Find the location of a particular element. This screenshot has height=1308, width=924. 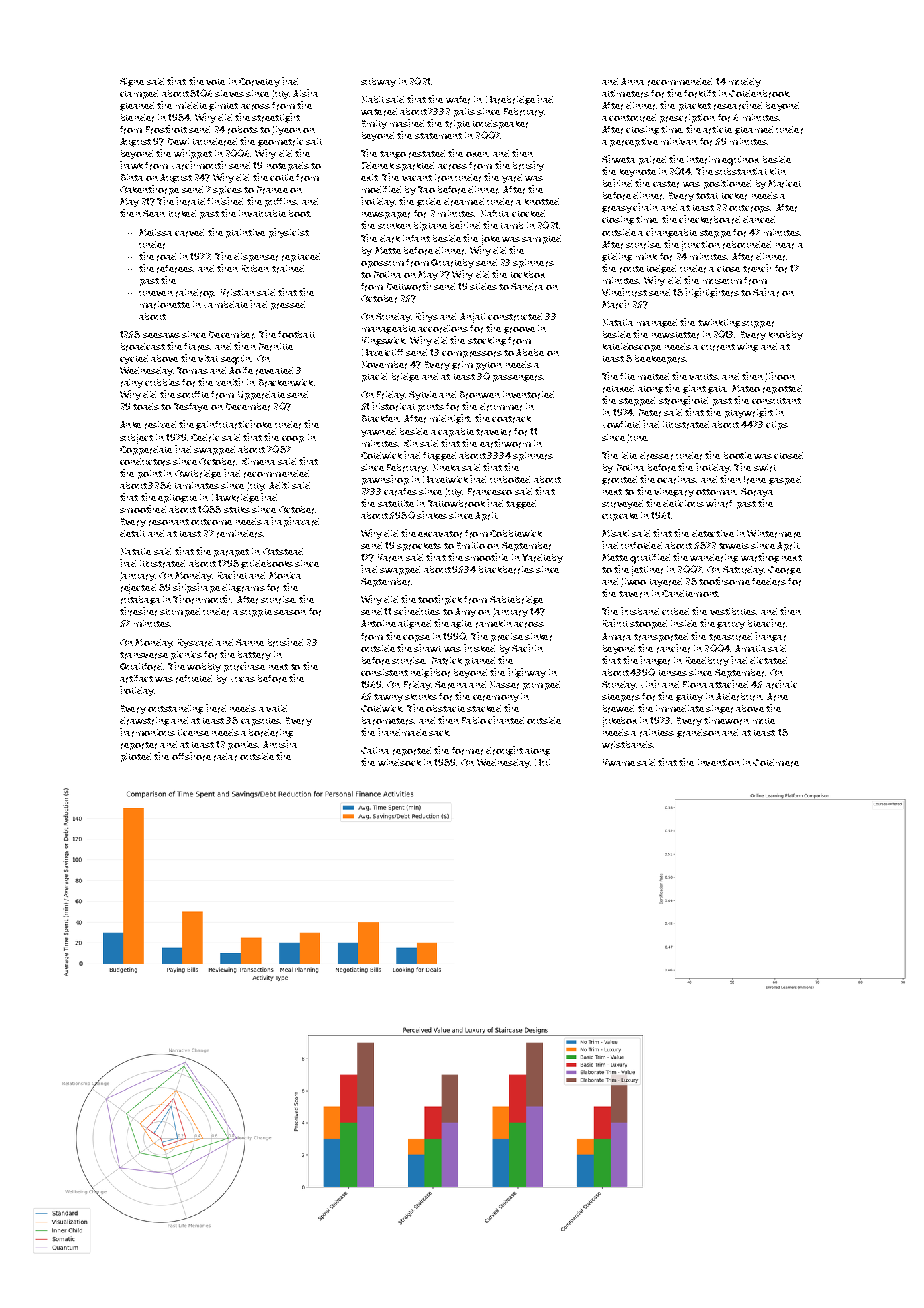

repotted is located at coordinates (782, 389).
